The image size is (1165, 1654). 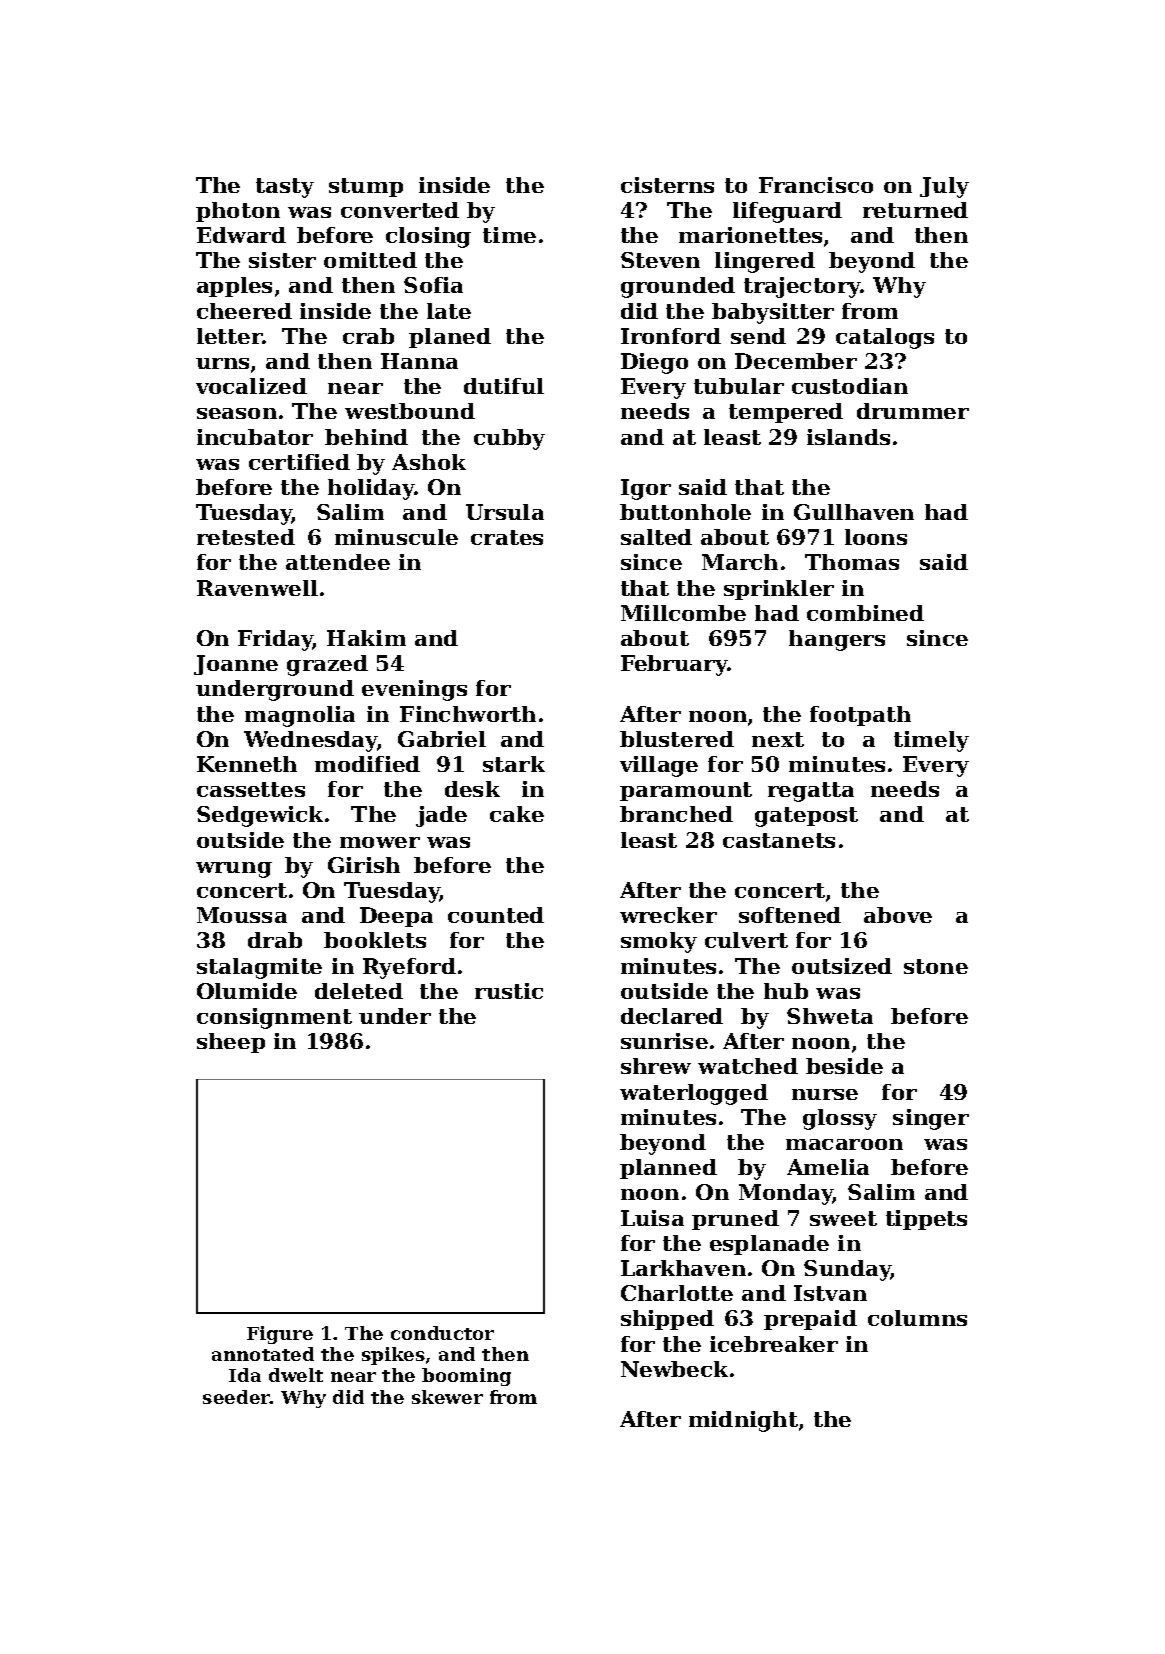 What do you see at coordinates (280, 1335) in the image?
I see `Figure` at bounding box center [280, 1335].
